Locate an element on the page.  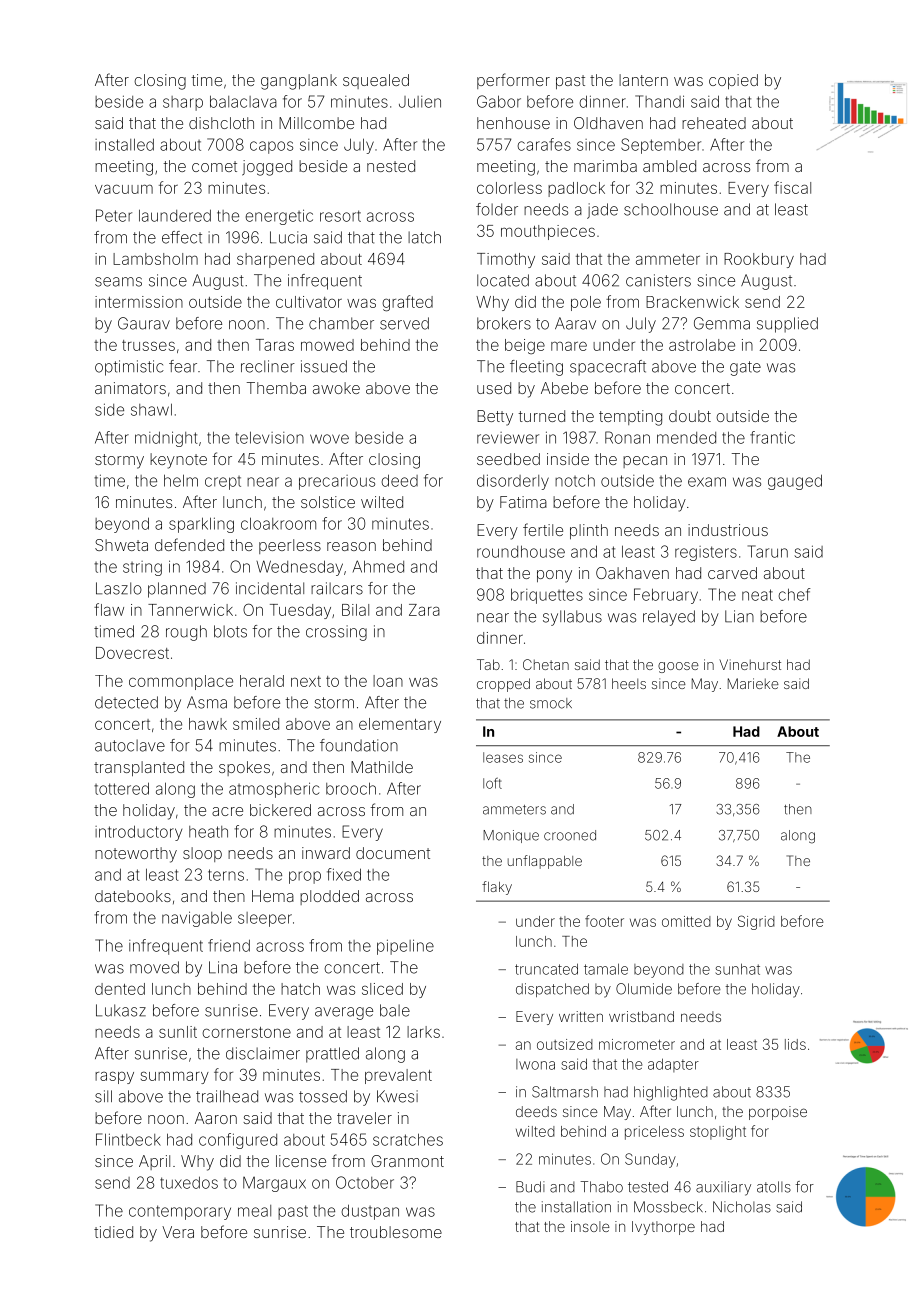
Aaron is located at coordinates (216, 1118).
